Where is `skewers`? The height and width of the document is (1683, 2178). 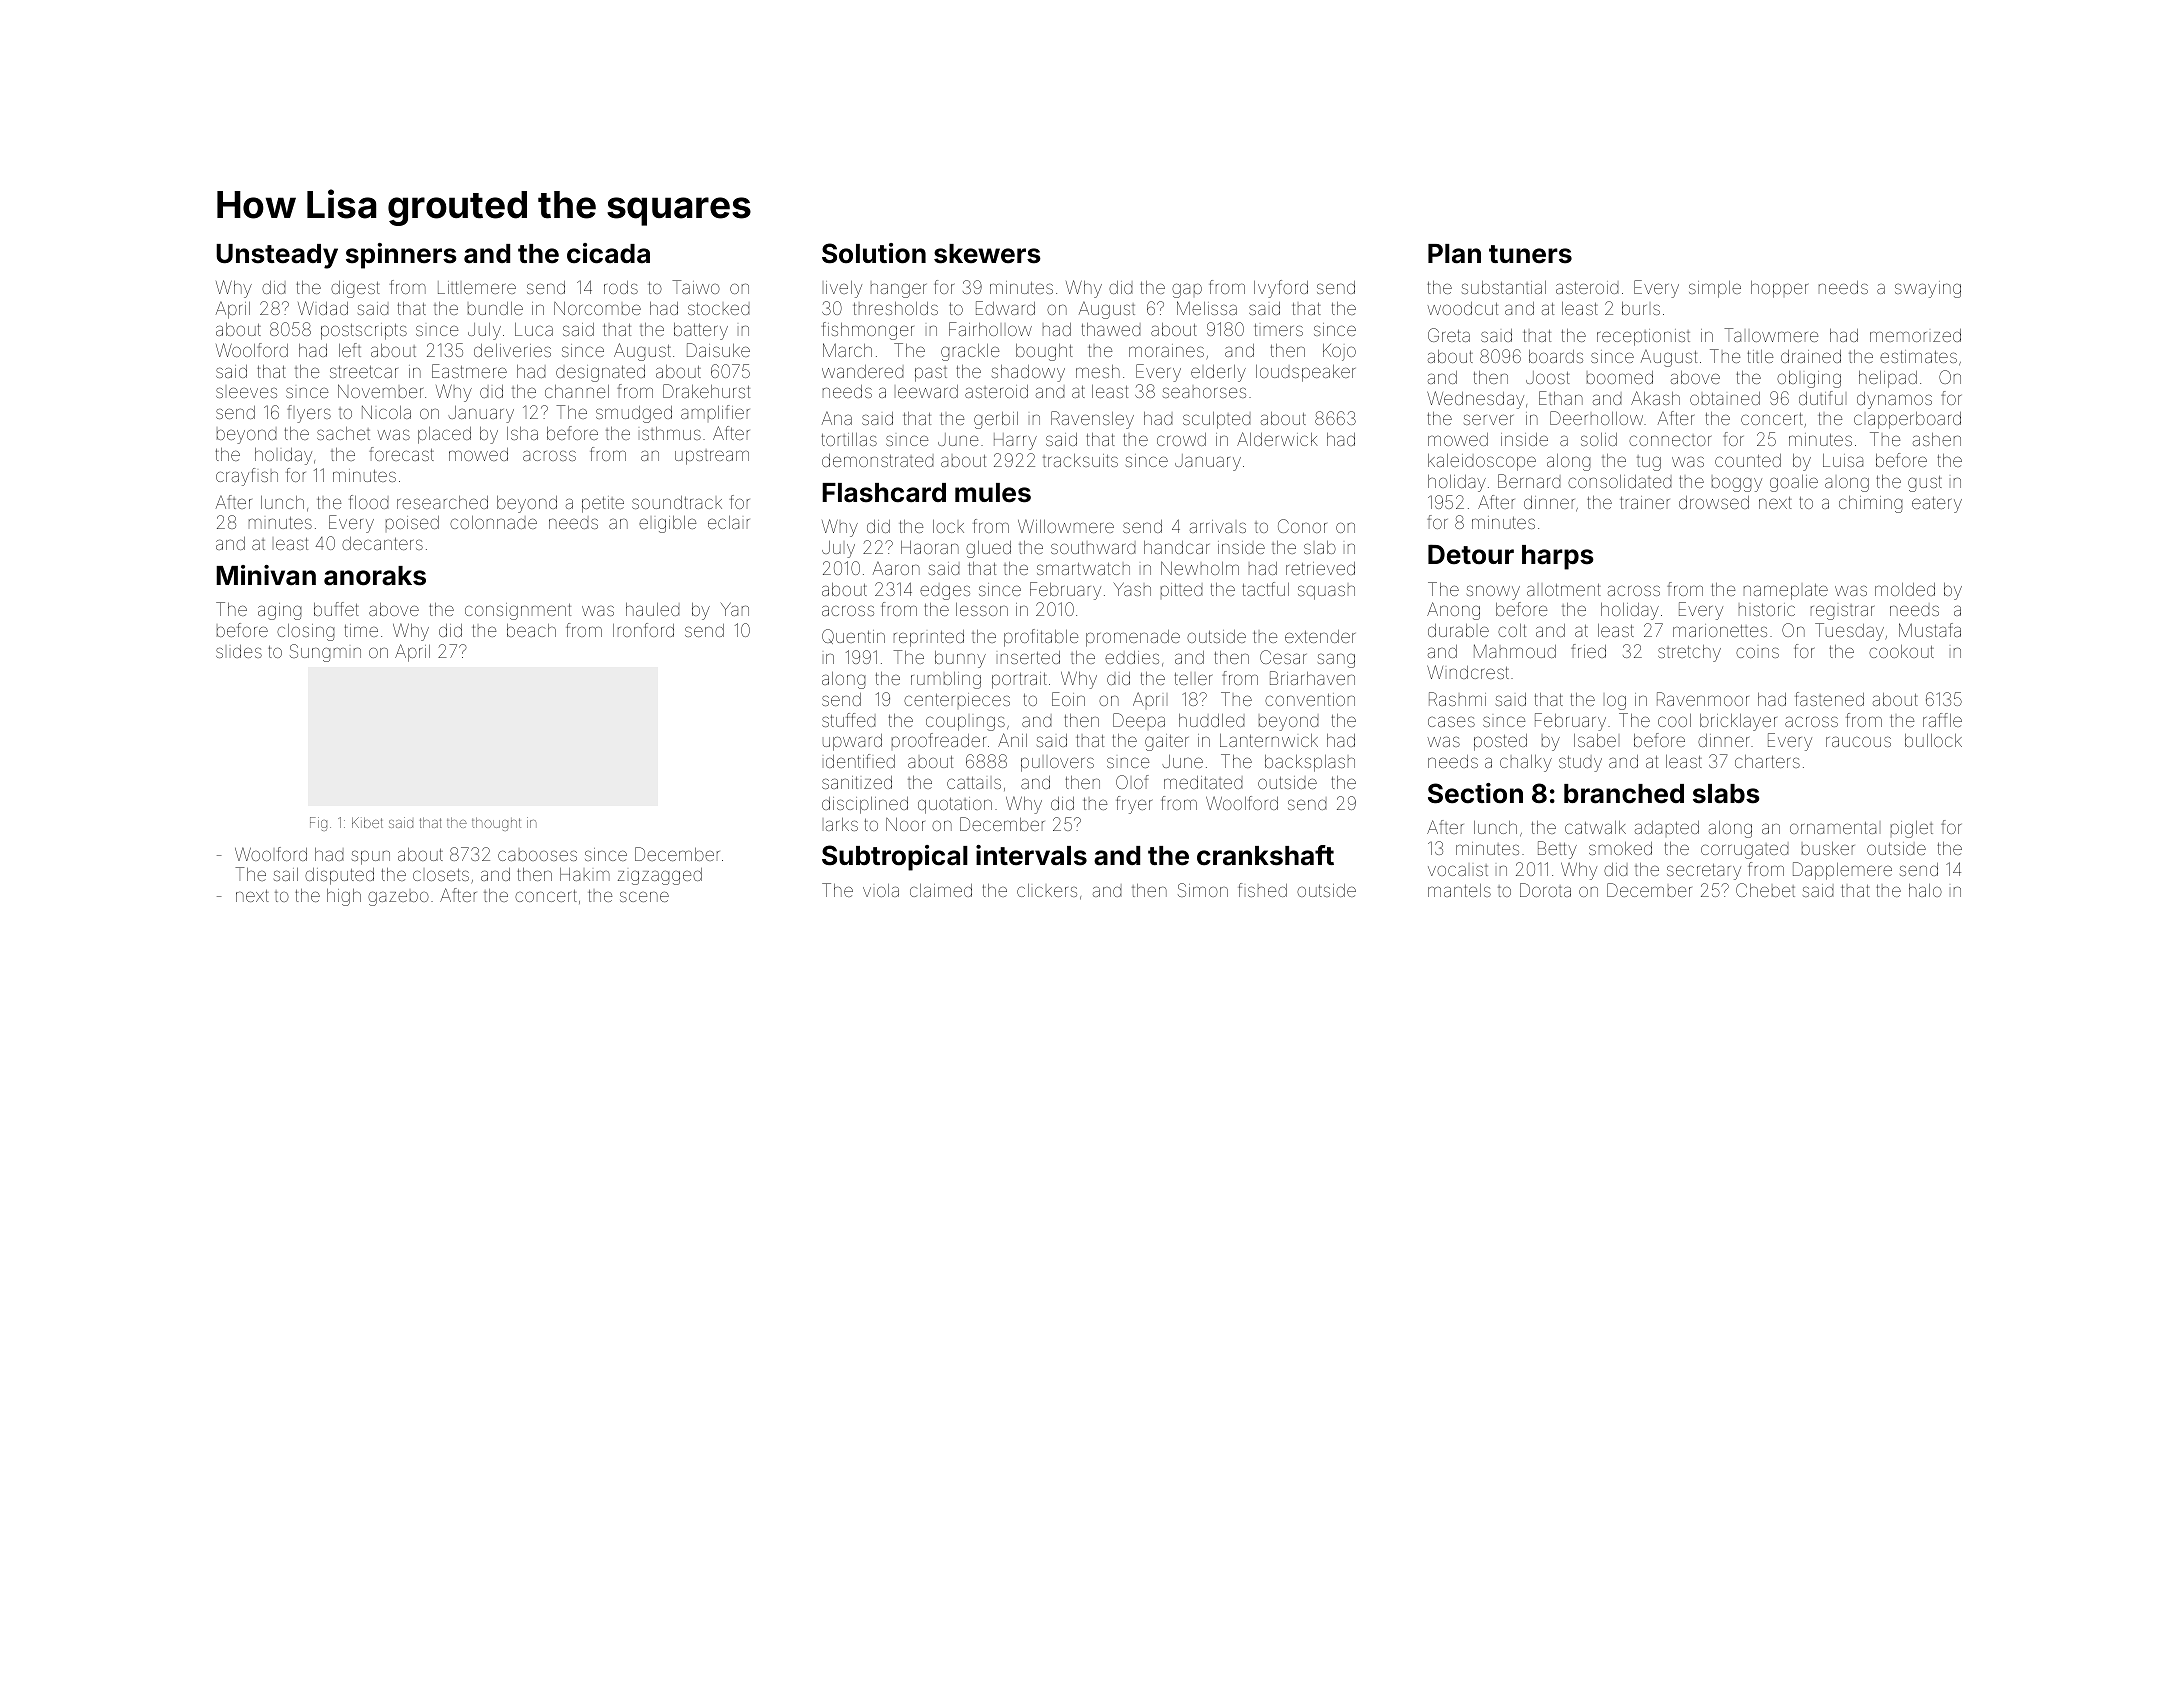
skewers is located at coordinates (987, 254).
